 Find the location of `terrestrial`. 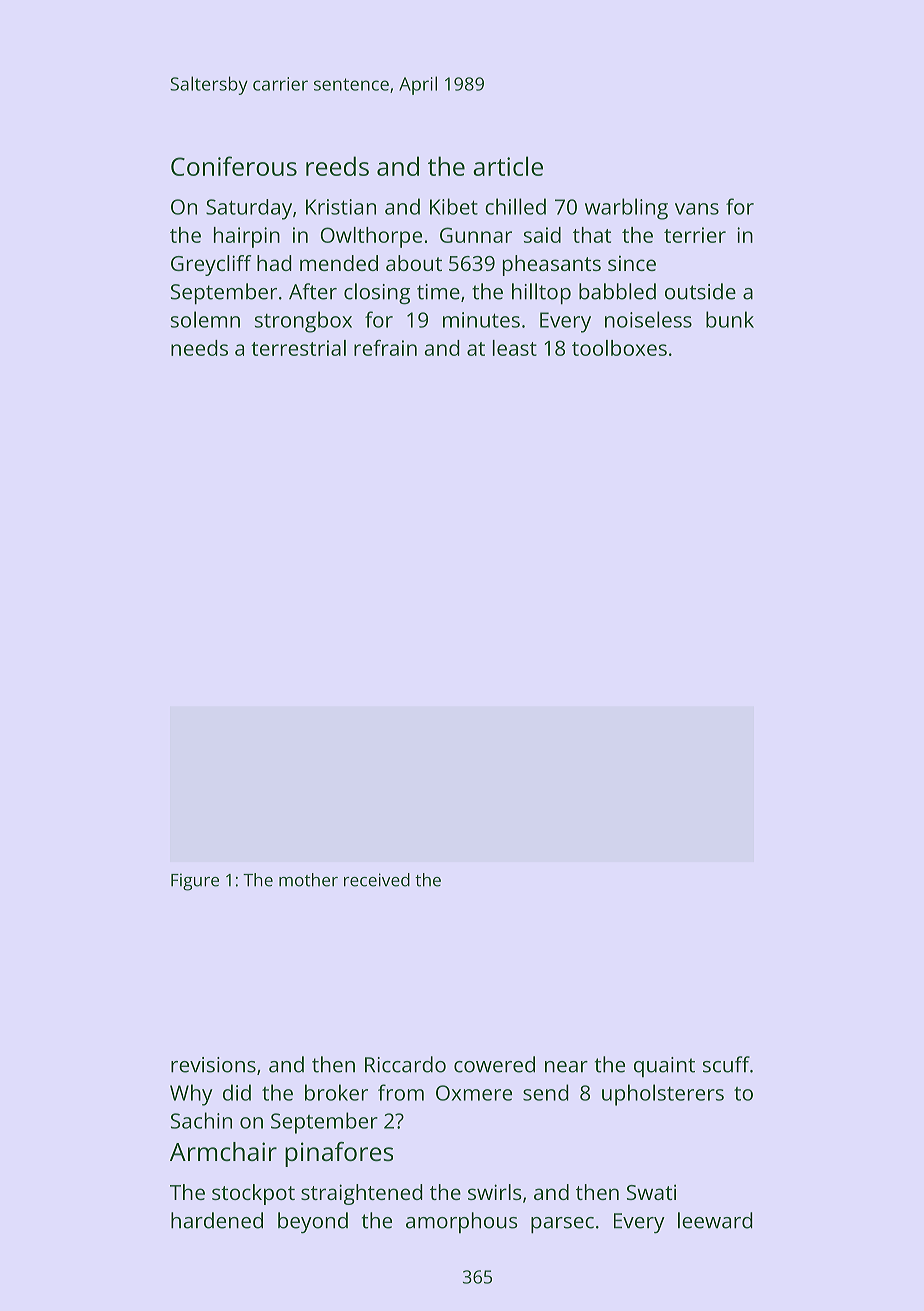

terrestrial is located at coordinates (298, 348).
